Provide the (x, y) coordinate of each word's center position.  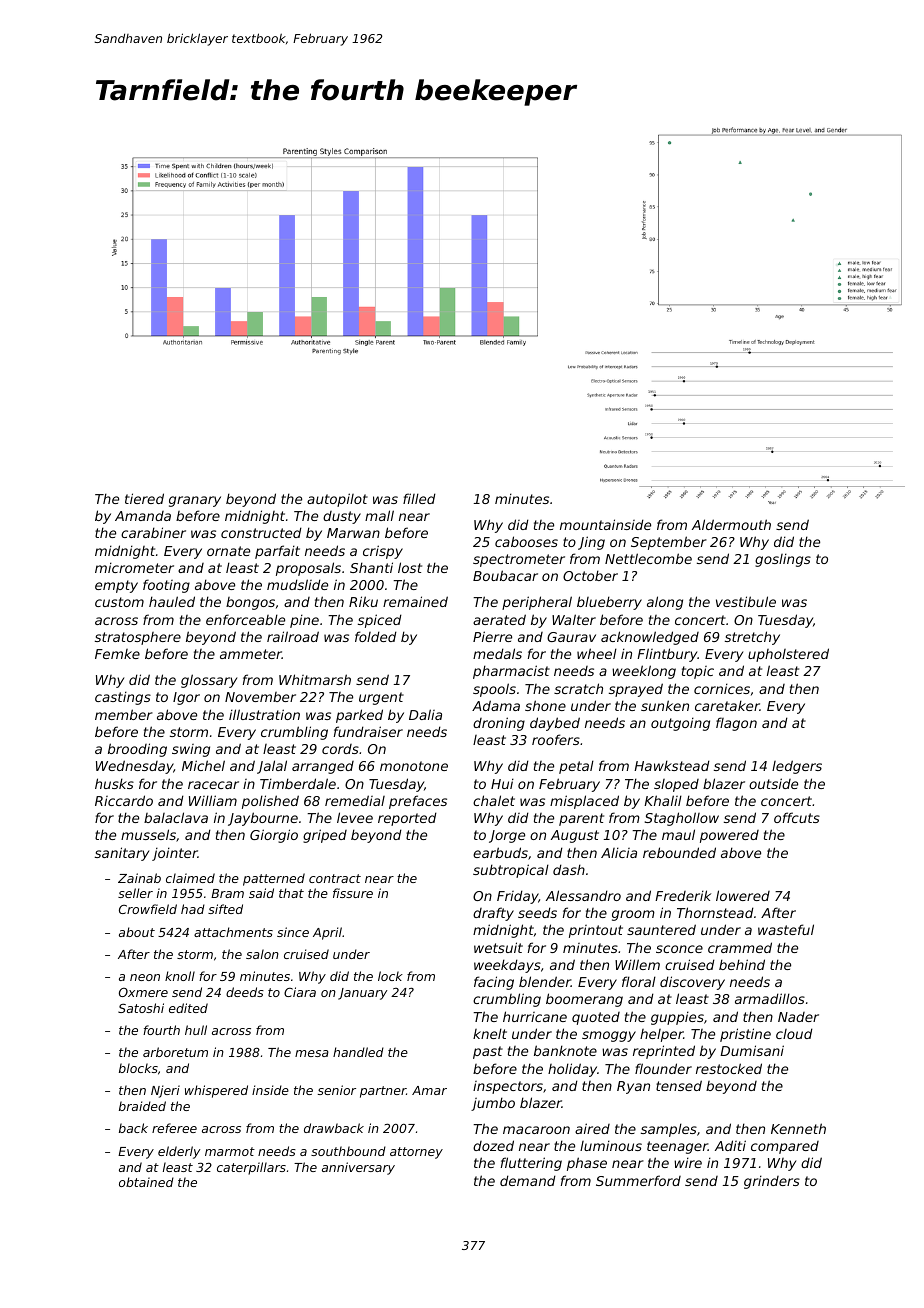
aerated (499, 619)
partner (383, 1092)
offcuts (797, 817)
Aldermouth (731, 524)
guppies (677, 1018)
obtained (146, 1182)
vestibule (746, 601)
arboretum (175, 1052)
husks (114, 783)
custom (119, 602)
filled (419, 498)
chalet (494, 800)
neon (145, 977)
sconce (679, 949)
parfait (277, 552)
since (293, 932)
